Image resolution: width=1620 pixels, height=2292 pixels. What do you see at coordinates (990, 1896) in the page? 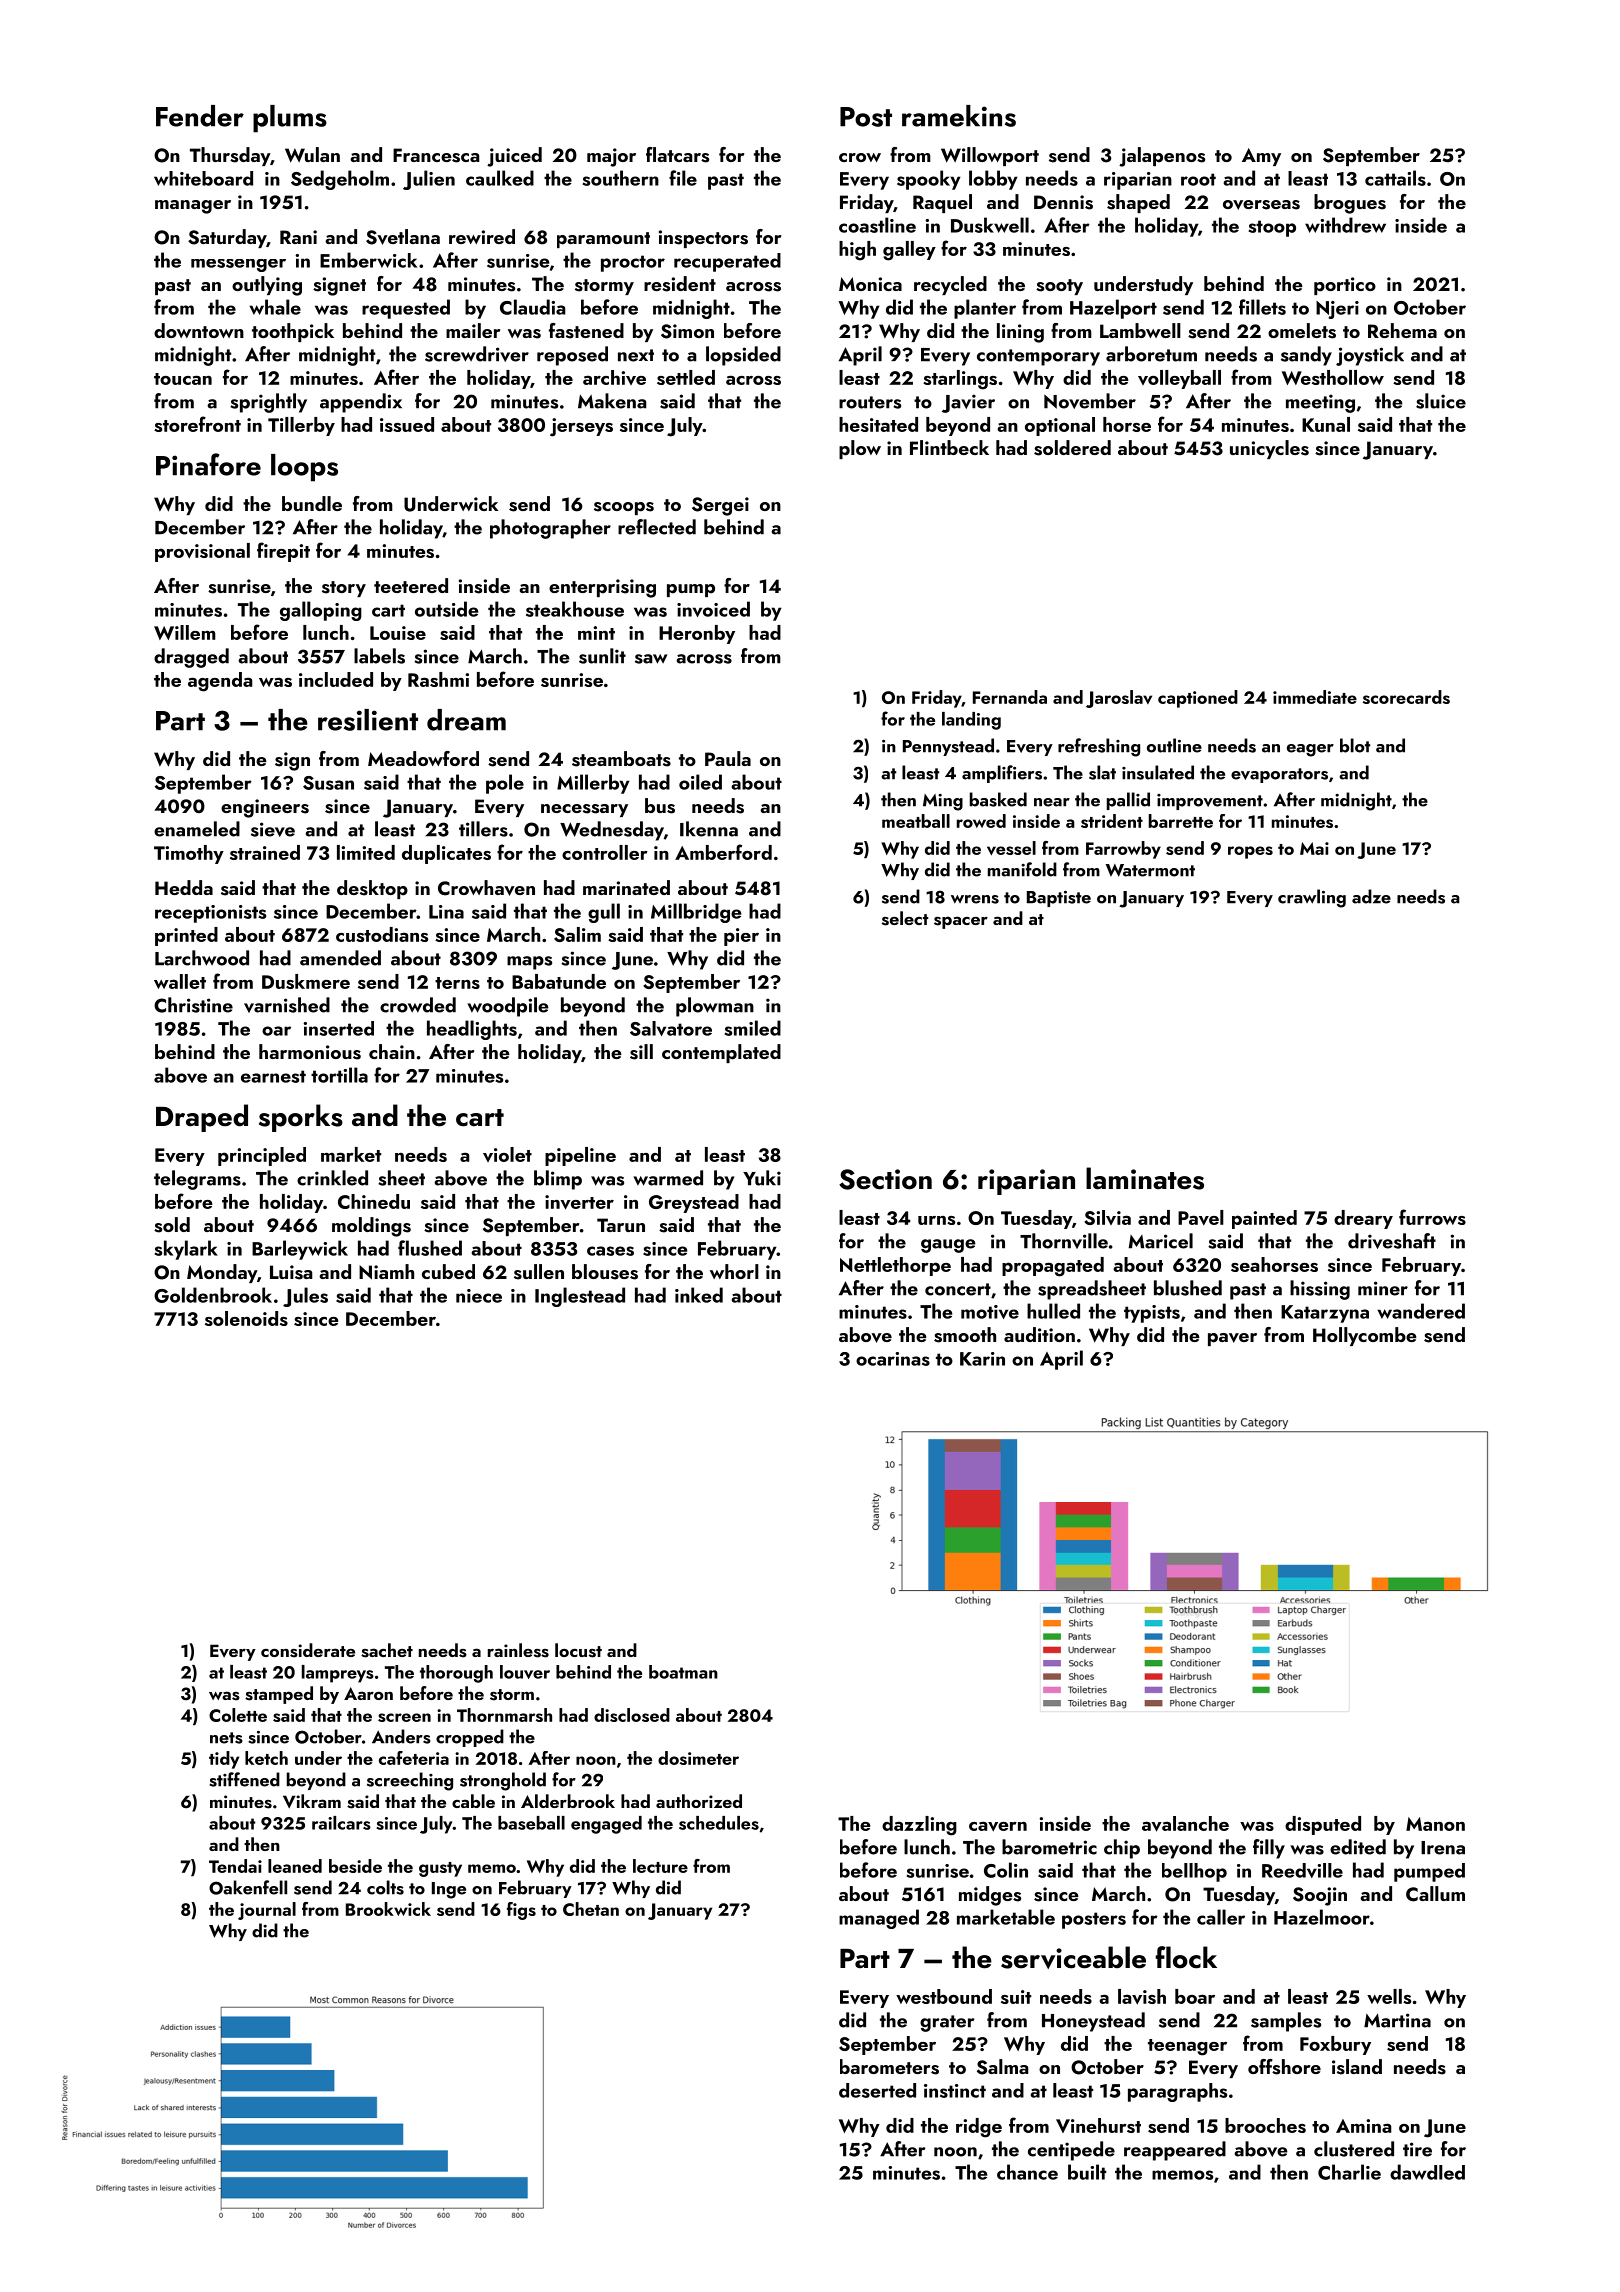
I see `midges` at bounding box center [990, 1896].
